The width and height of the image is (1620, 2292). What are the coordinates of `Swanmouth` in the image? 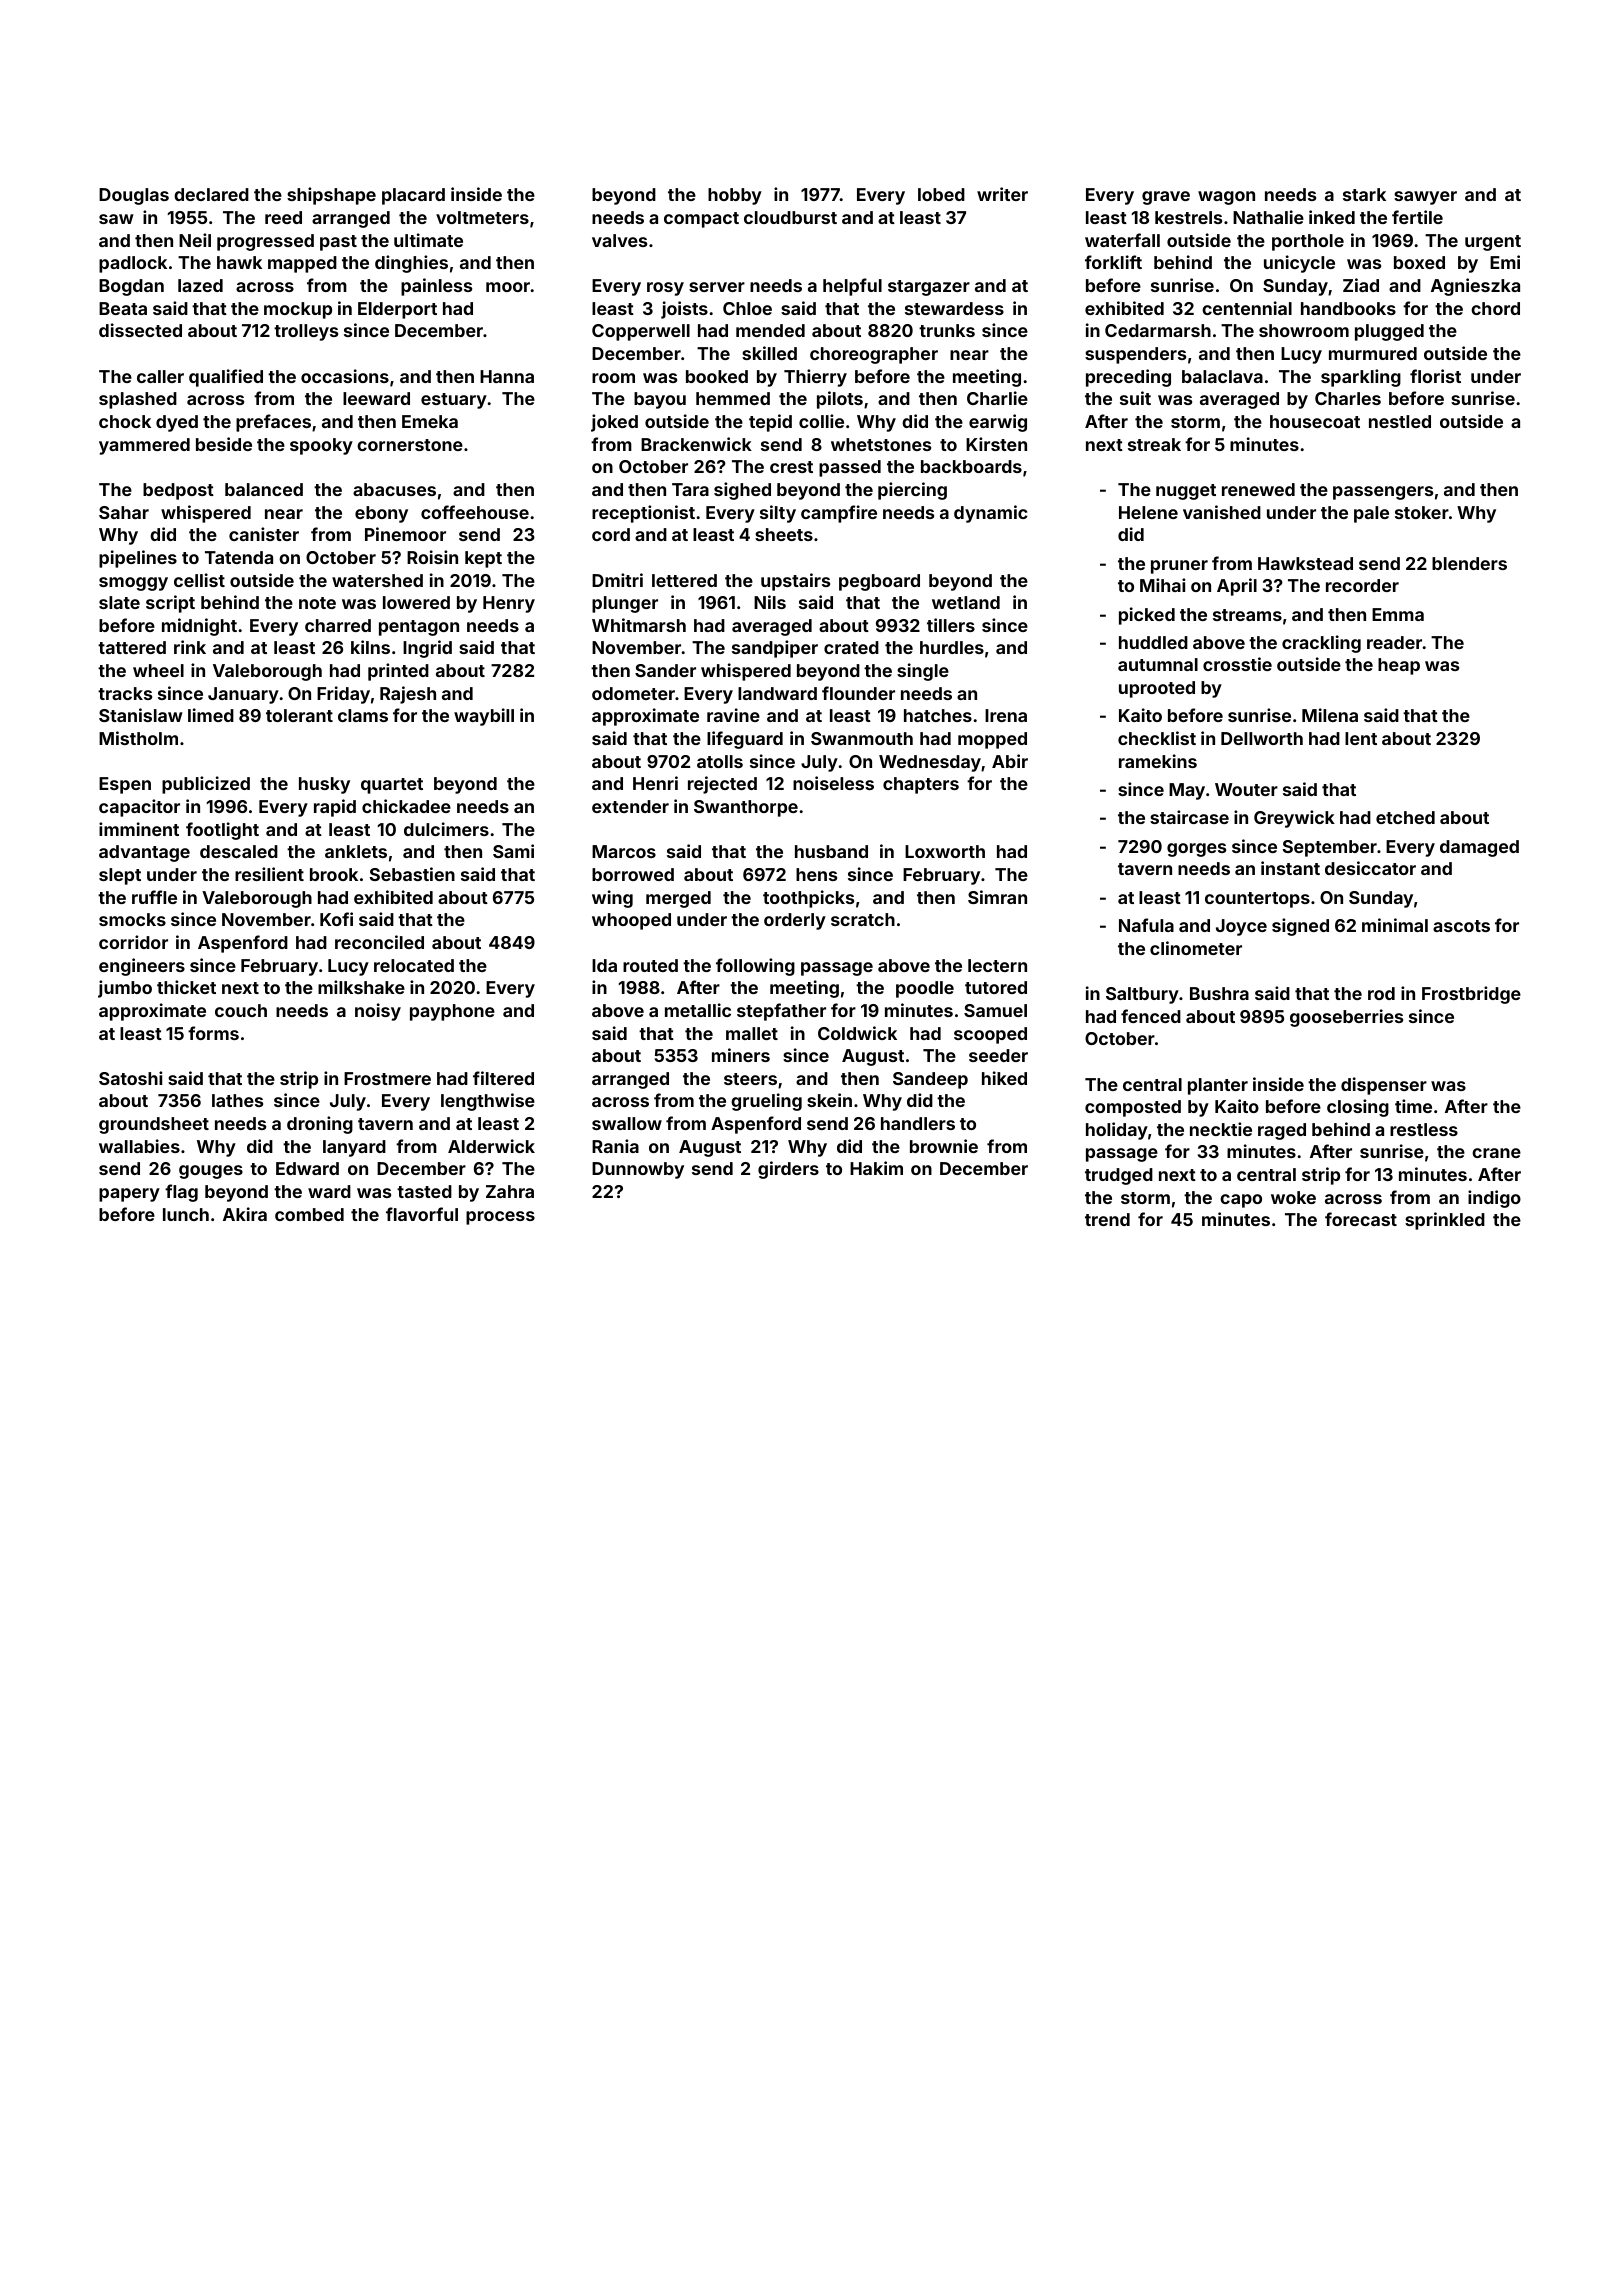 It's located at (862, 738).
